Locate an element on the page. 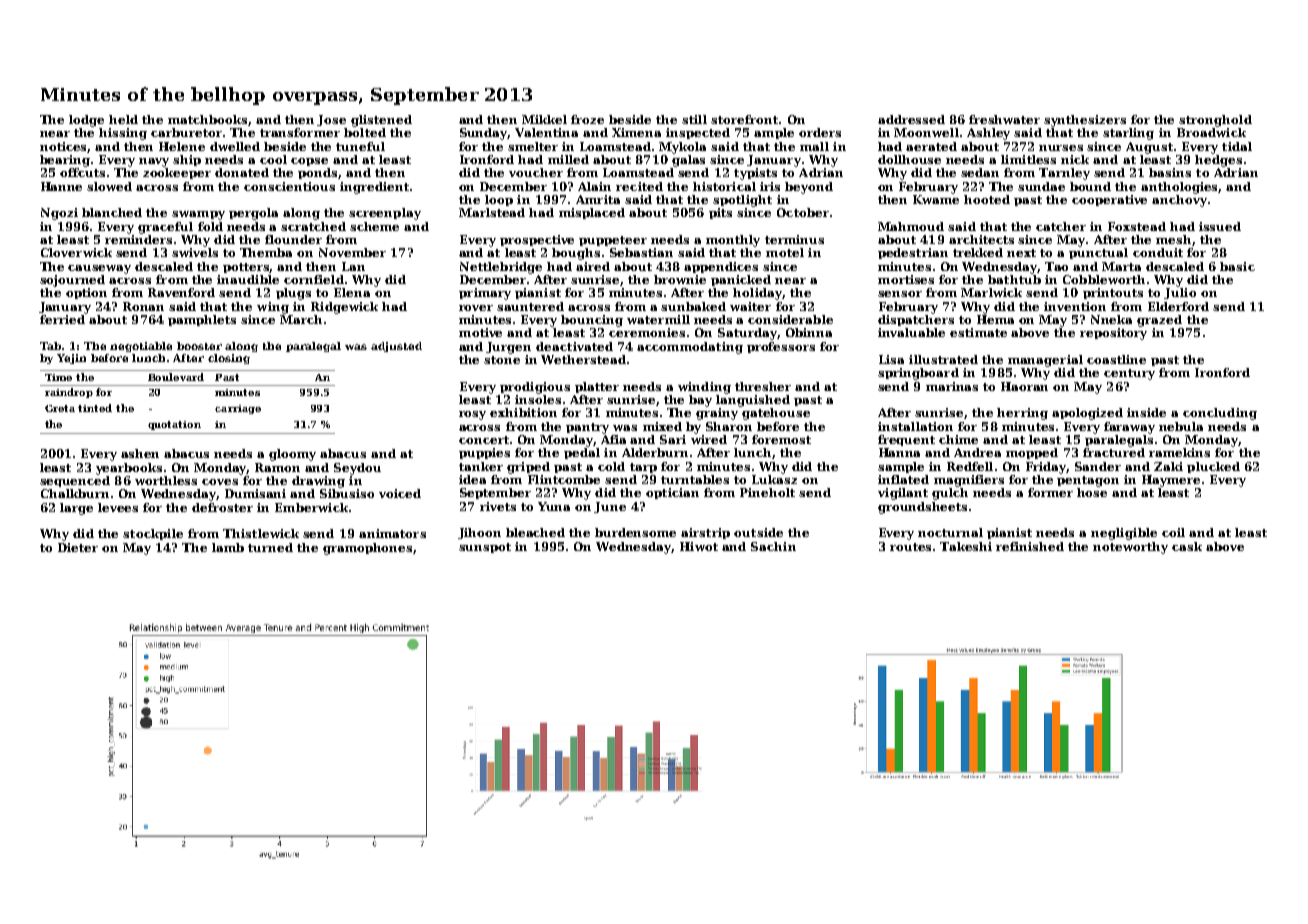  Hiwot is located at coordinates (699, 546).
